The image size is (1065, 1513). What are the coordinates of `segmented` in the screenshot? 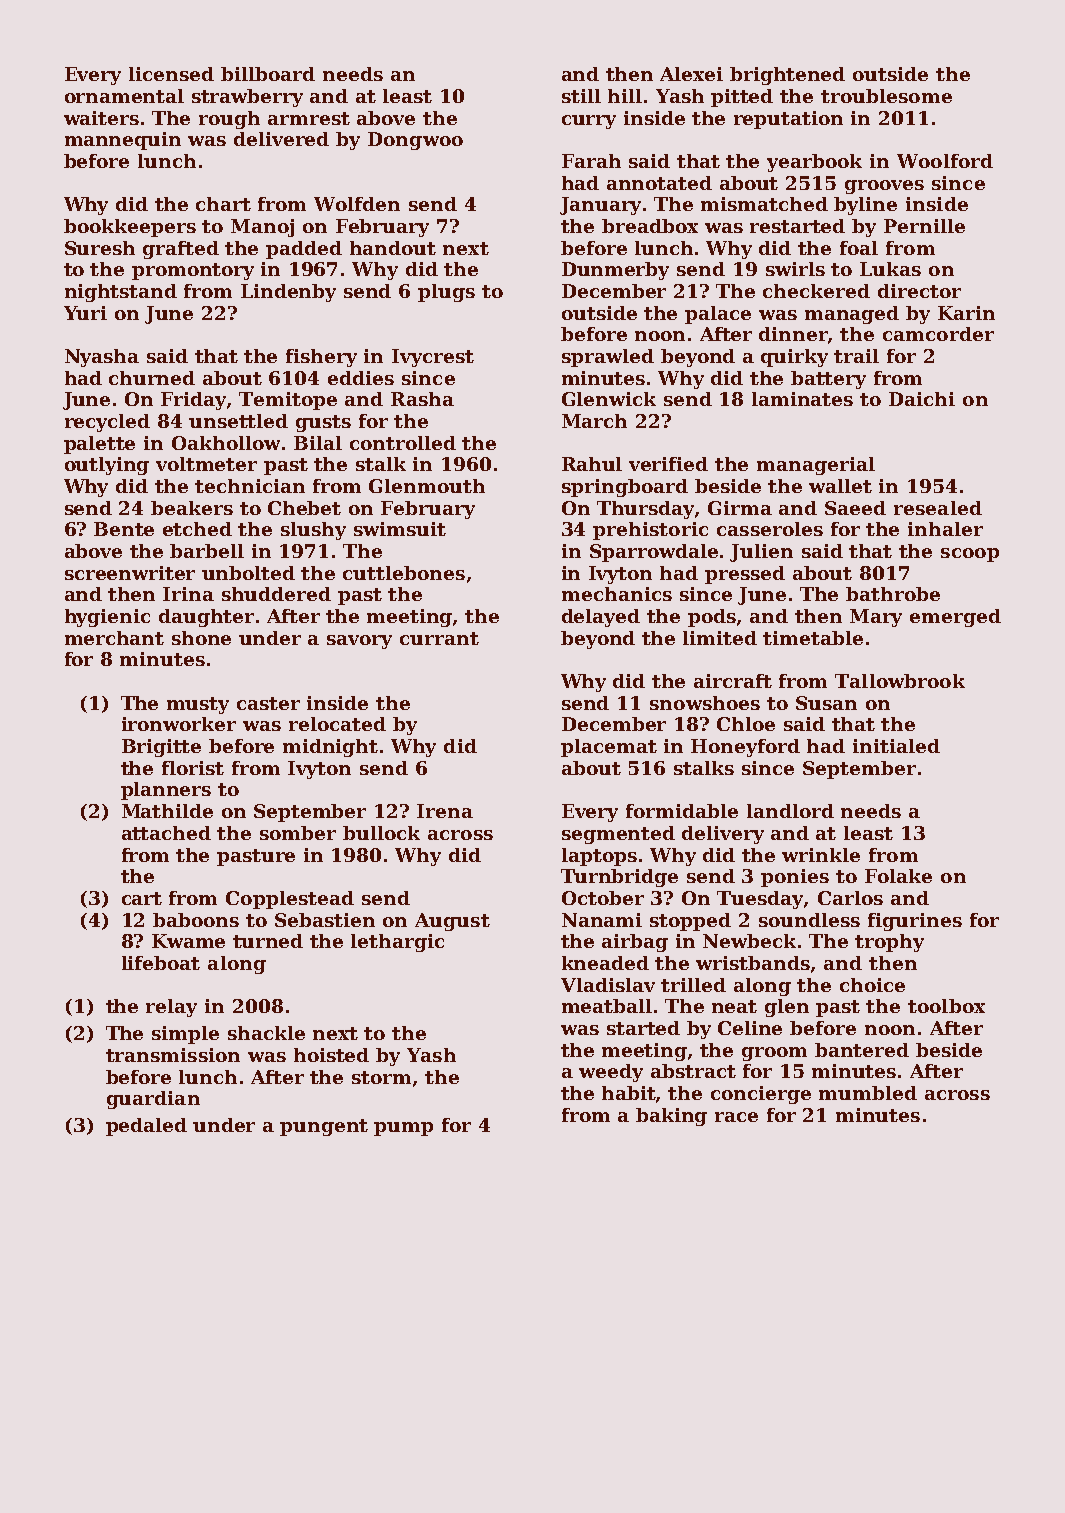 It's located at (618, 835).
